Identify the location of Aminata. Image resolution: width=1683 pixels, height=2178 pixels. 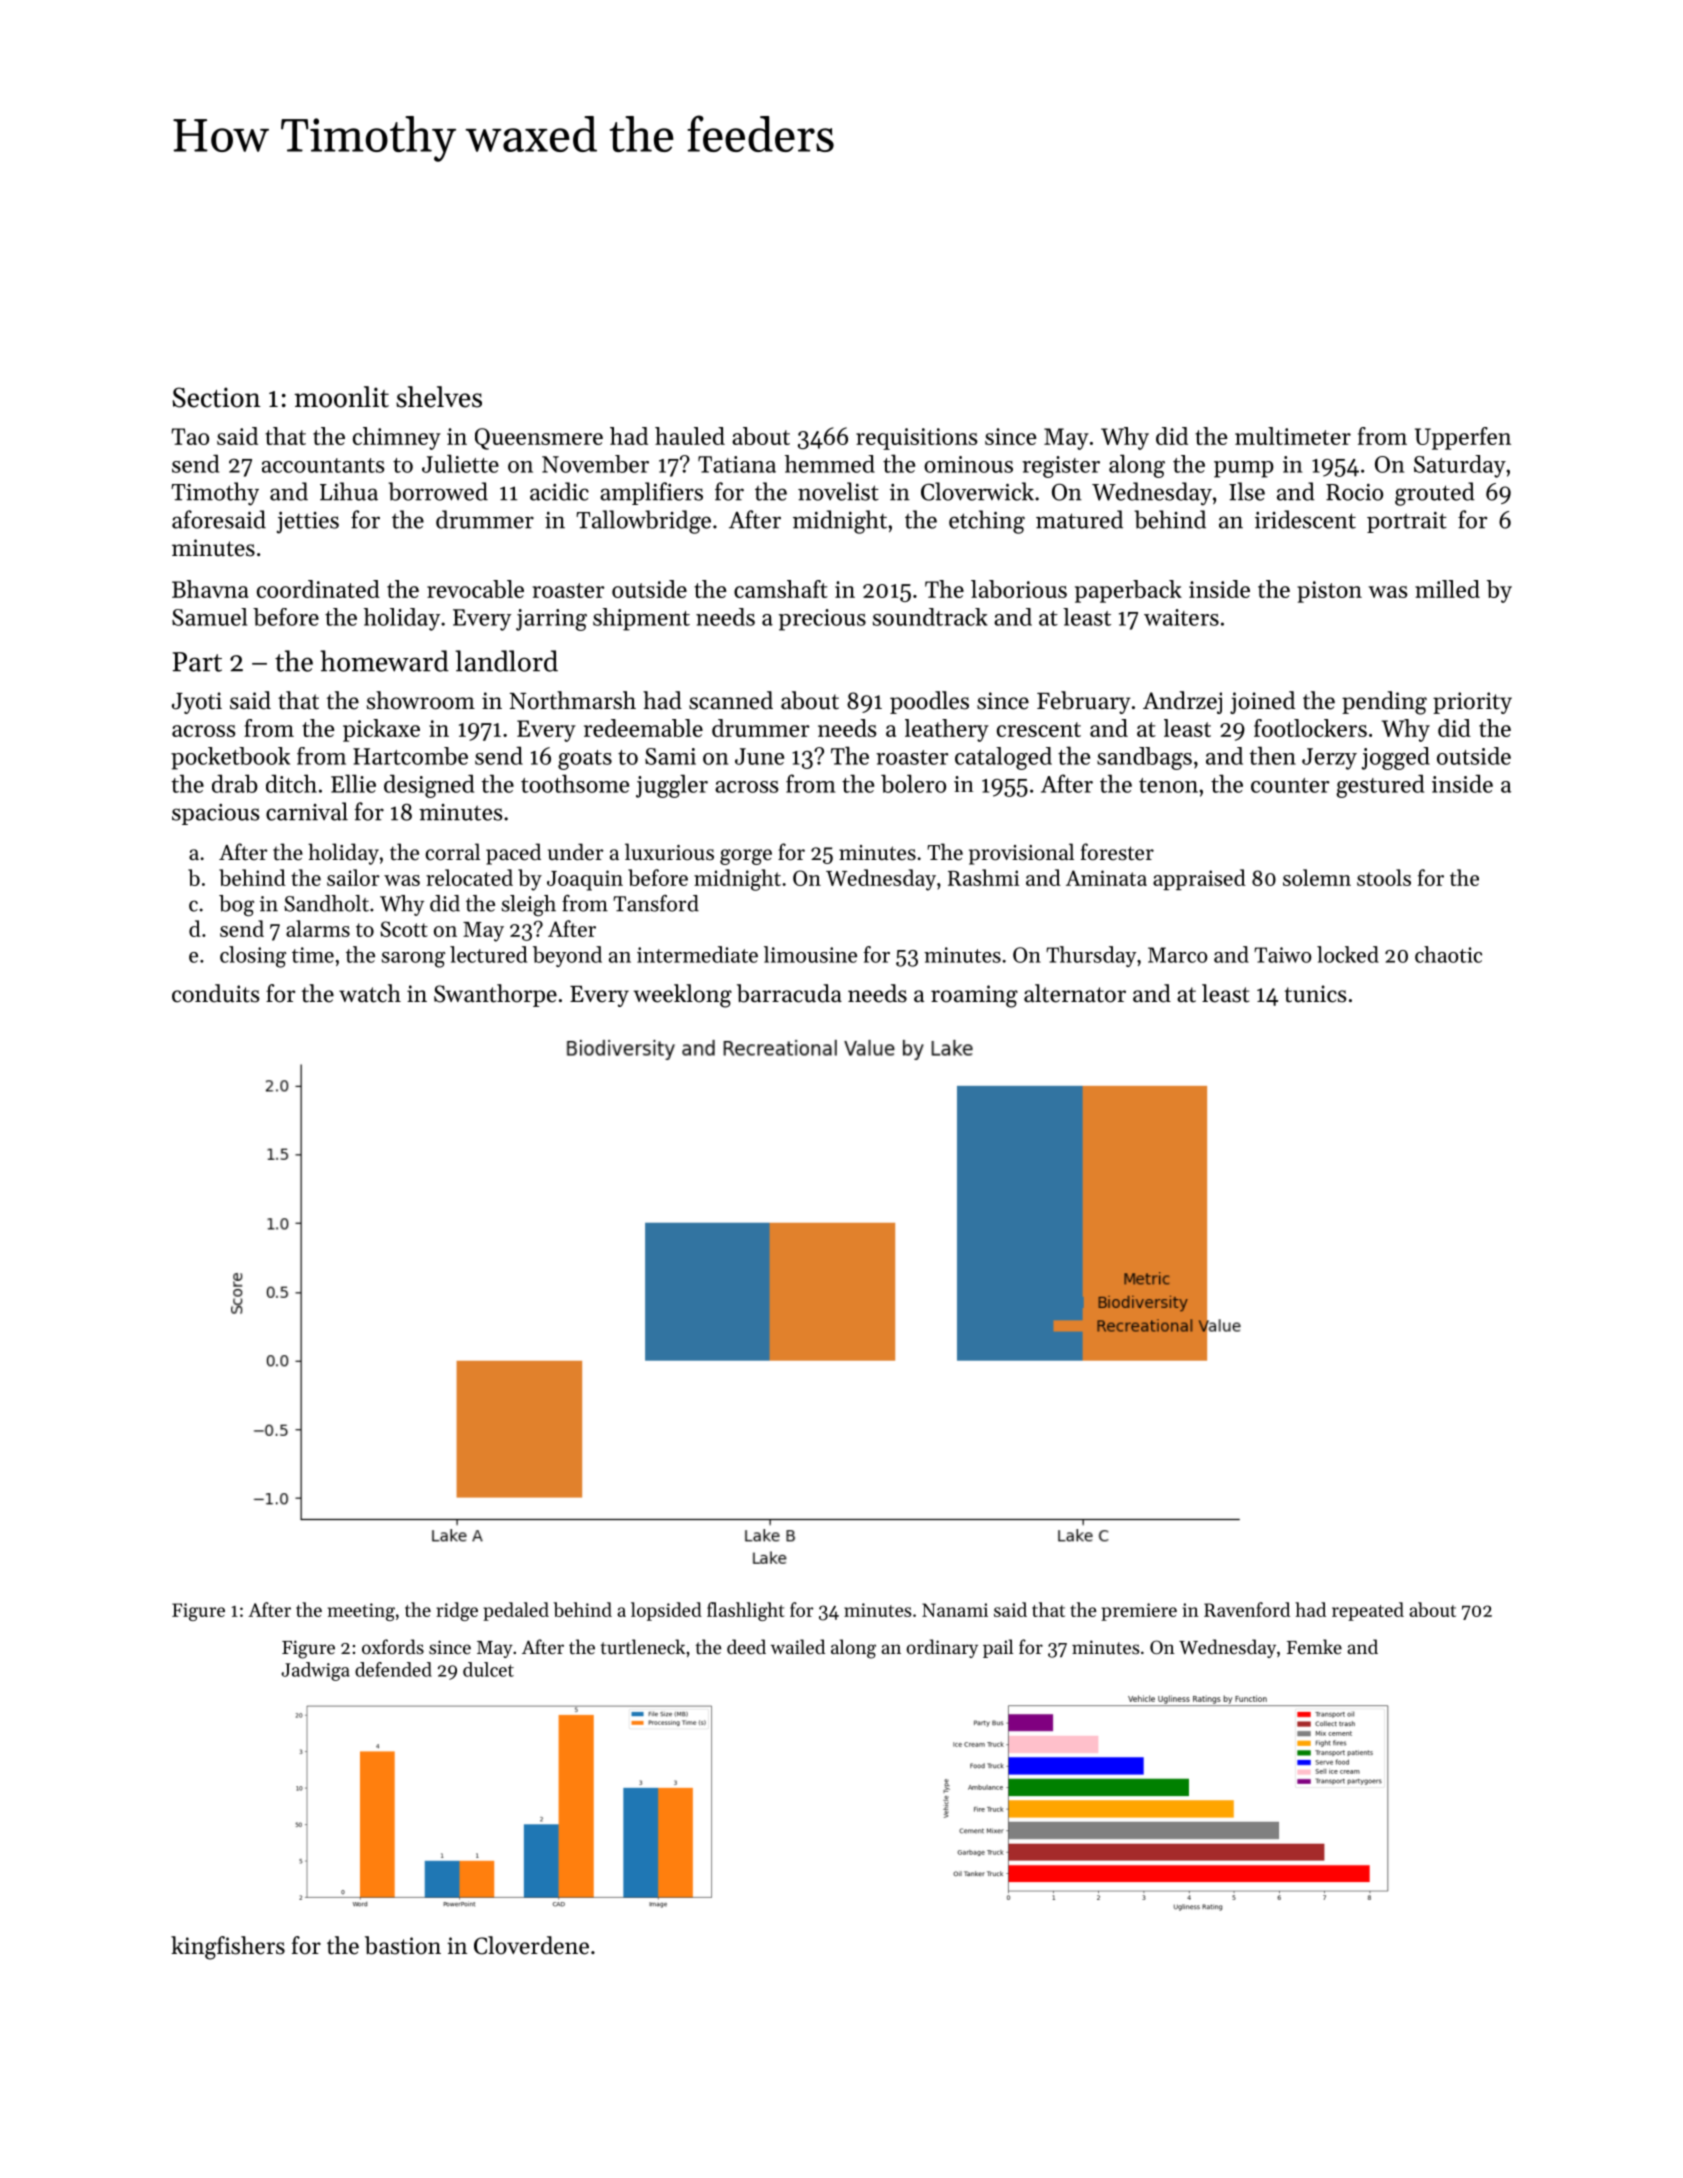
(1106, 878).
